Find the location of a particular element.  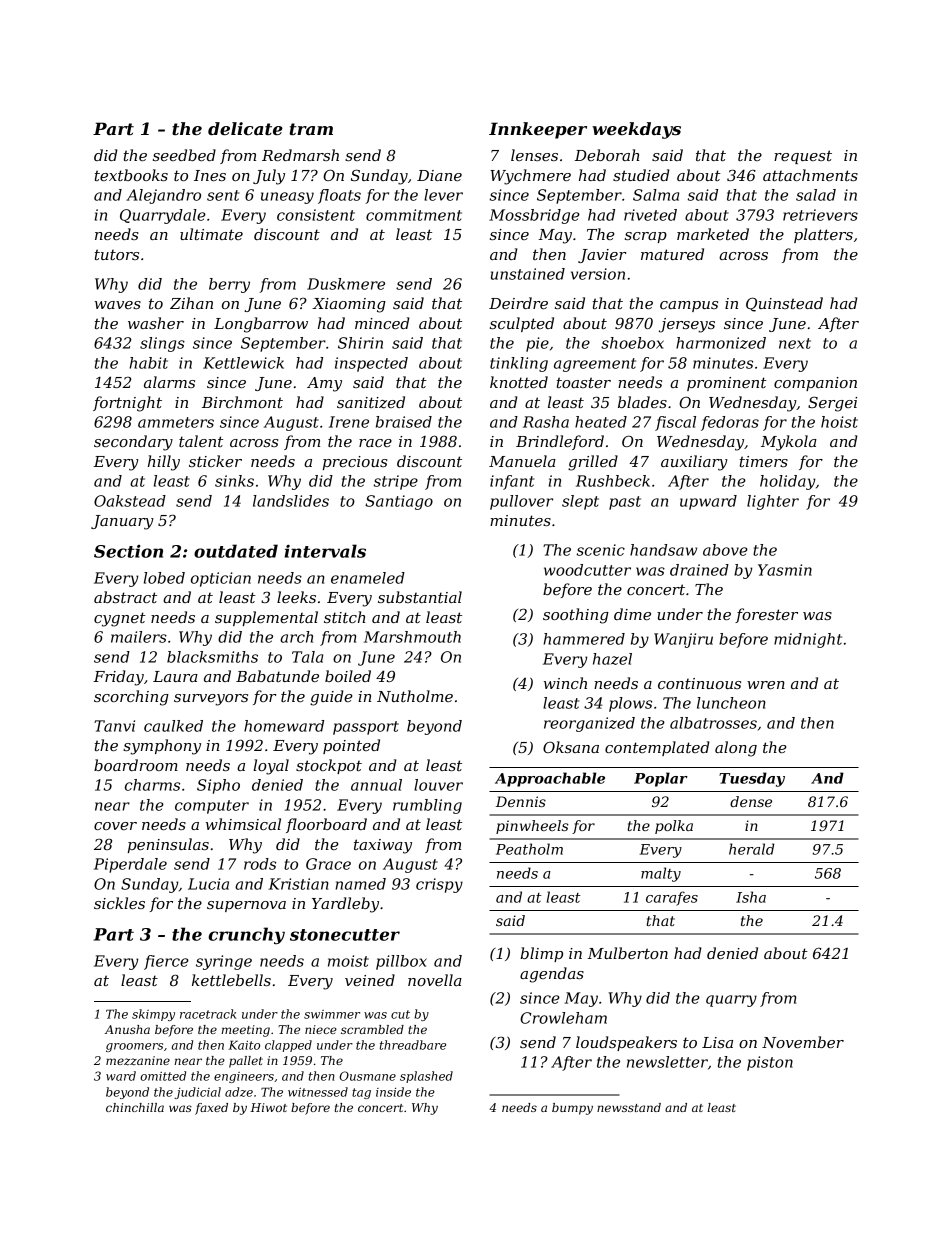

chinchilla is located at coordinates (135, 1107).
